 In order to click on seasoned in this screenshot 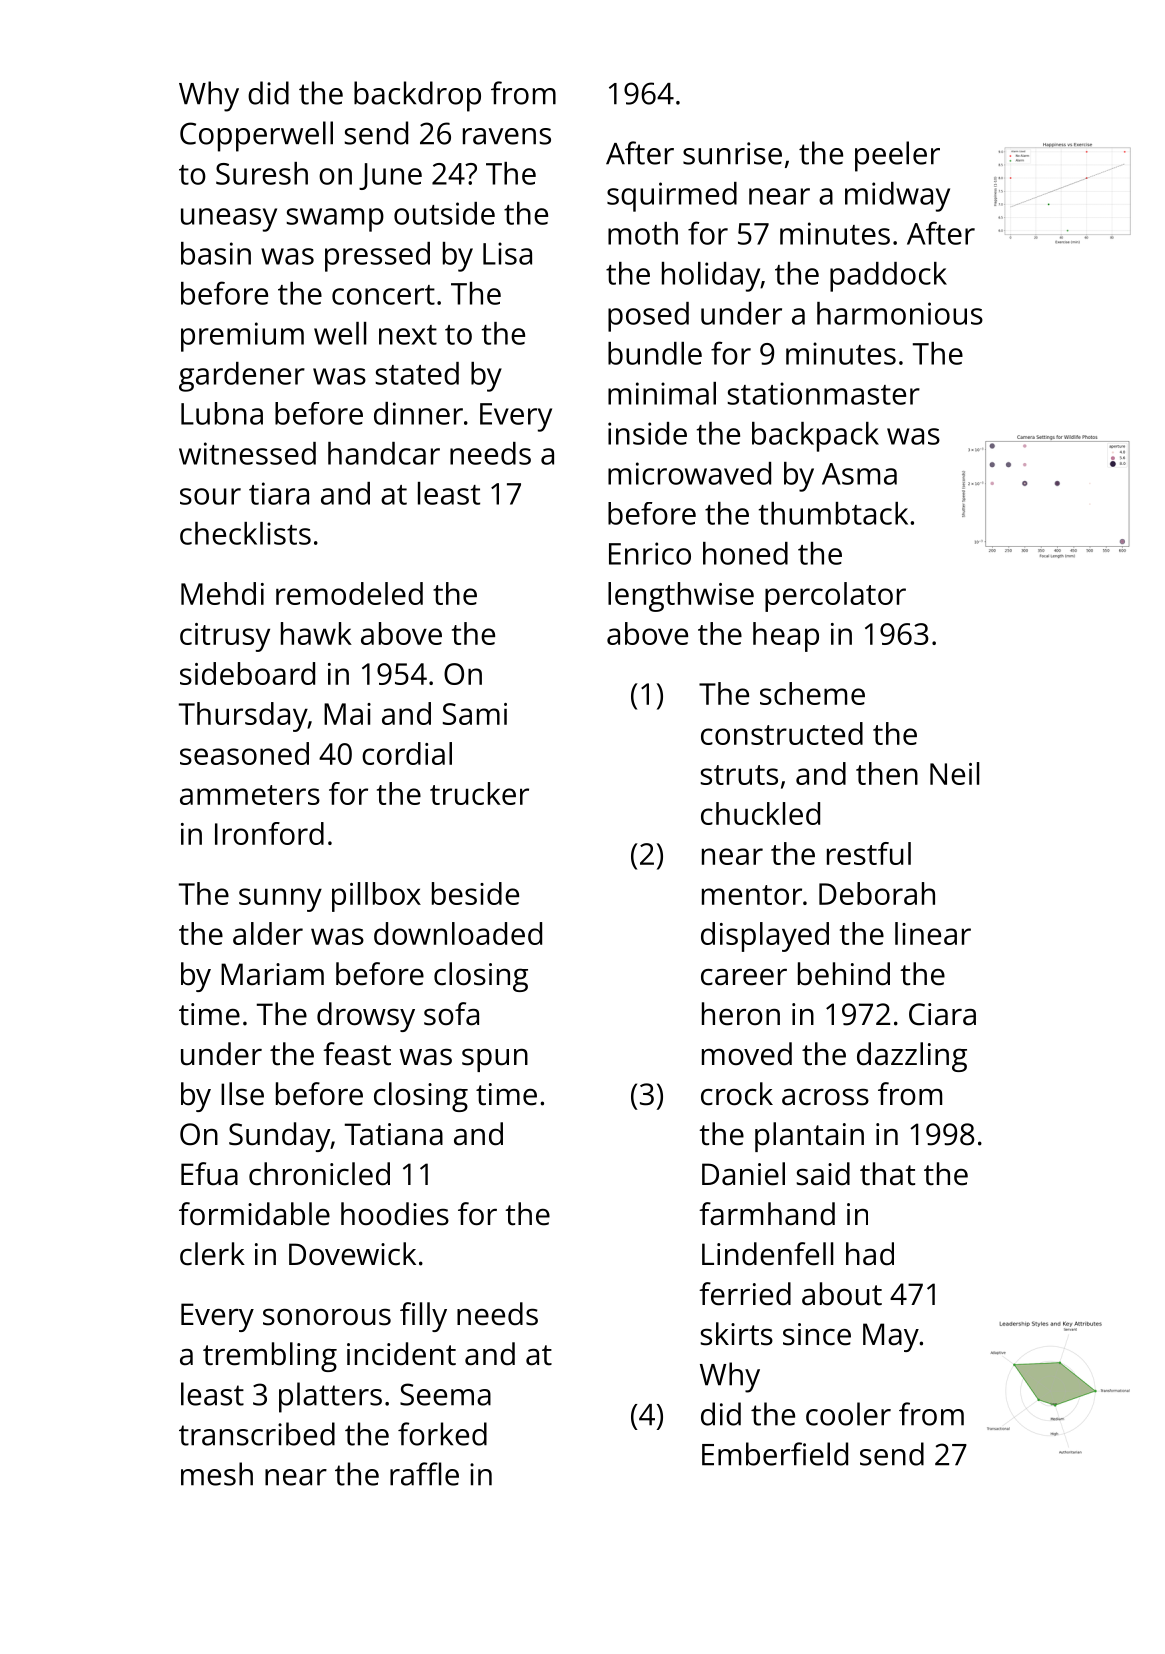, I will do `click(244, 753)`.
